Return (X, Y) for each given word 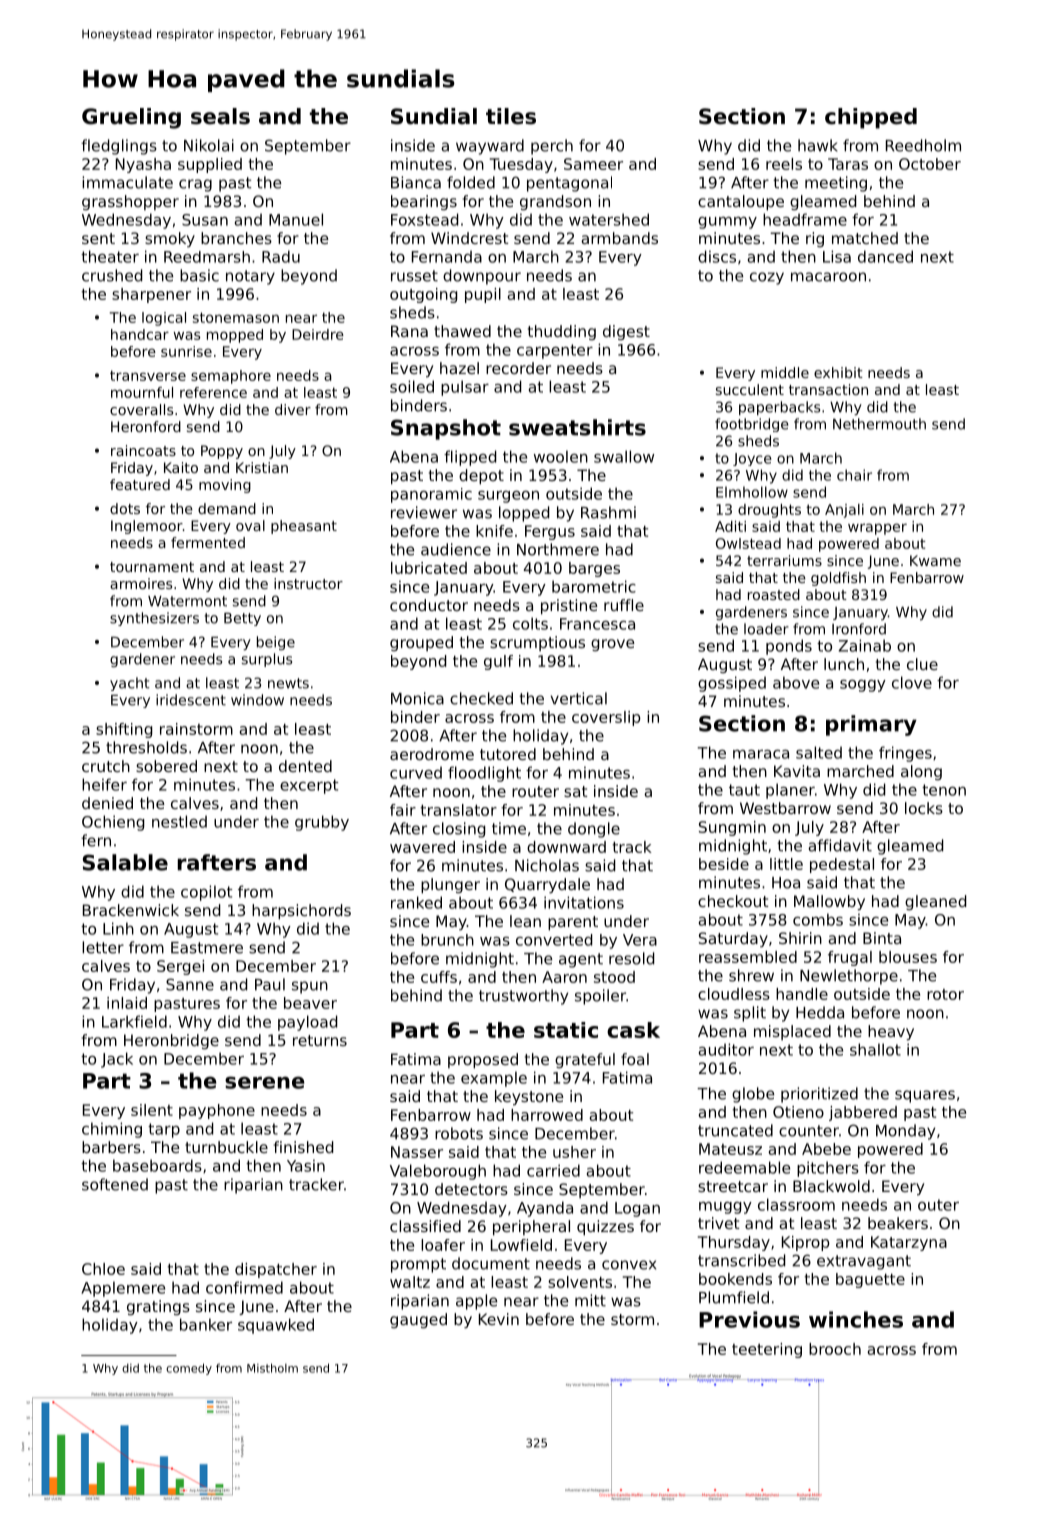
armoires (141, 583)
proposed (483, 1061)
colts (530, 623)
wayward (490, 147)
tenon (944, 790)
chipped (871, 118)
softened (115, 1184)
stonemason (236, 317)
